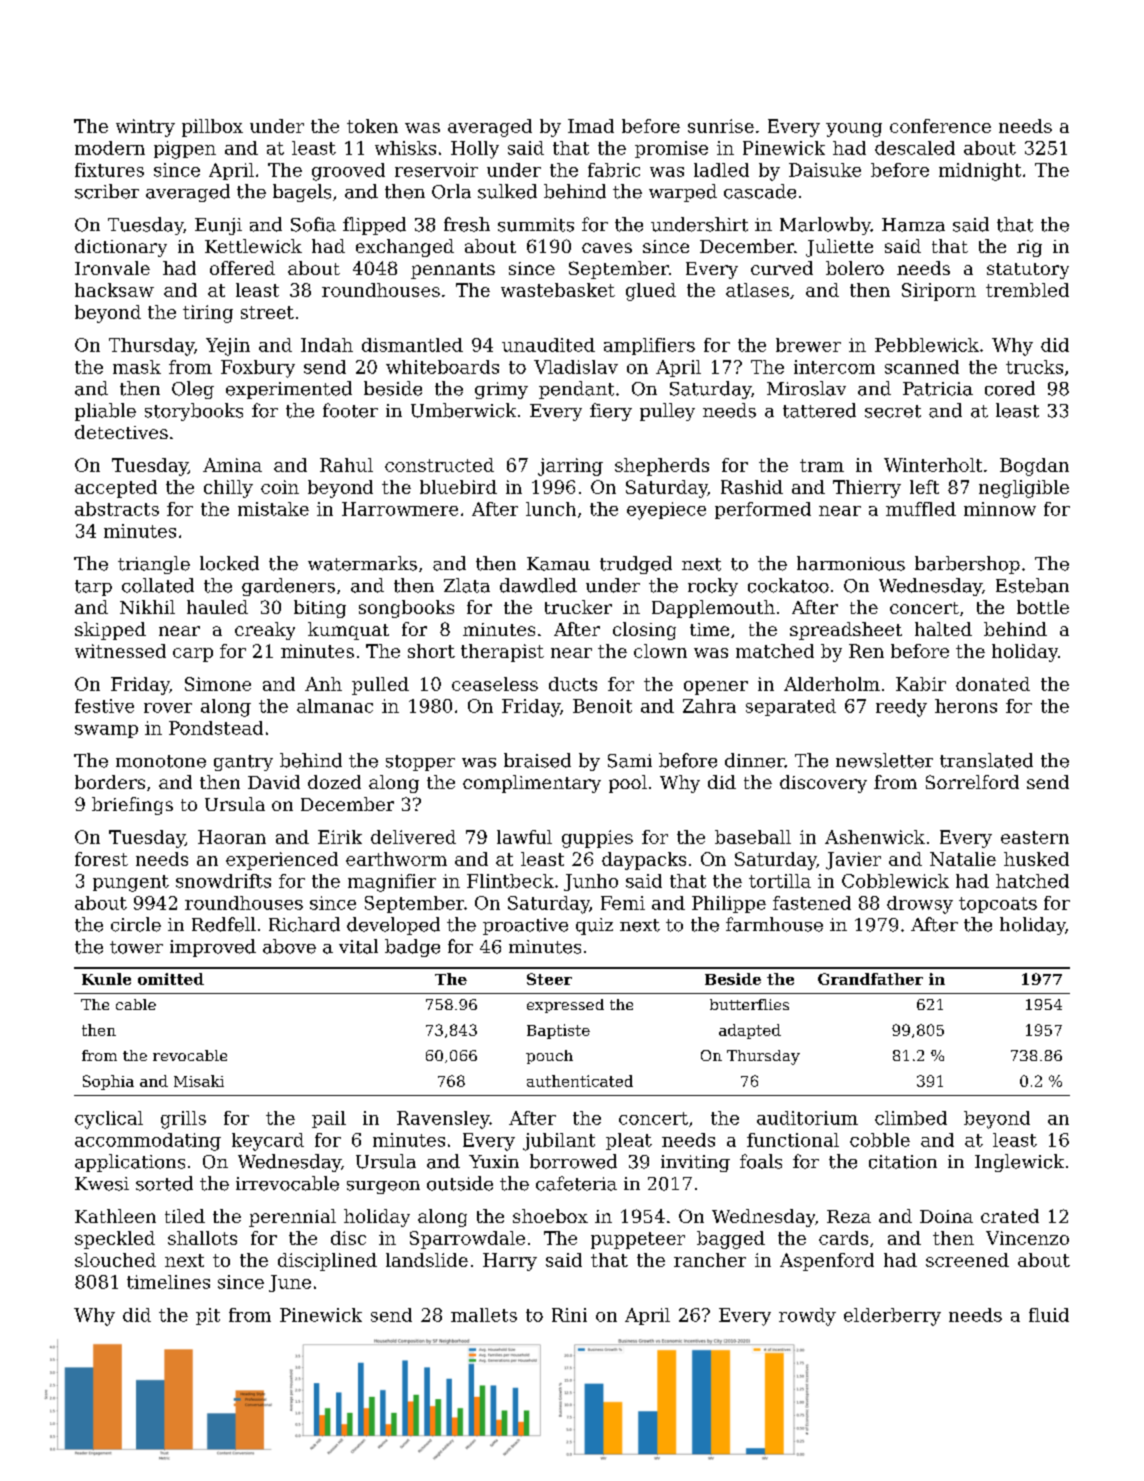  I want to click on tram, so click(822, 465).
